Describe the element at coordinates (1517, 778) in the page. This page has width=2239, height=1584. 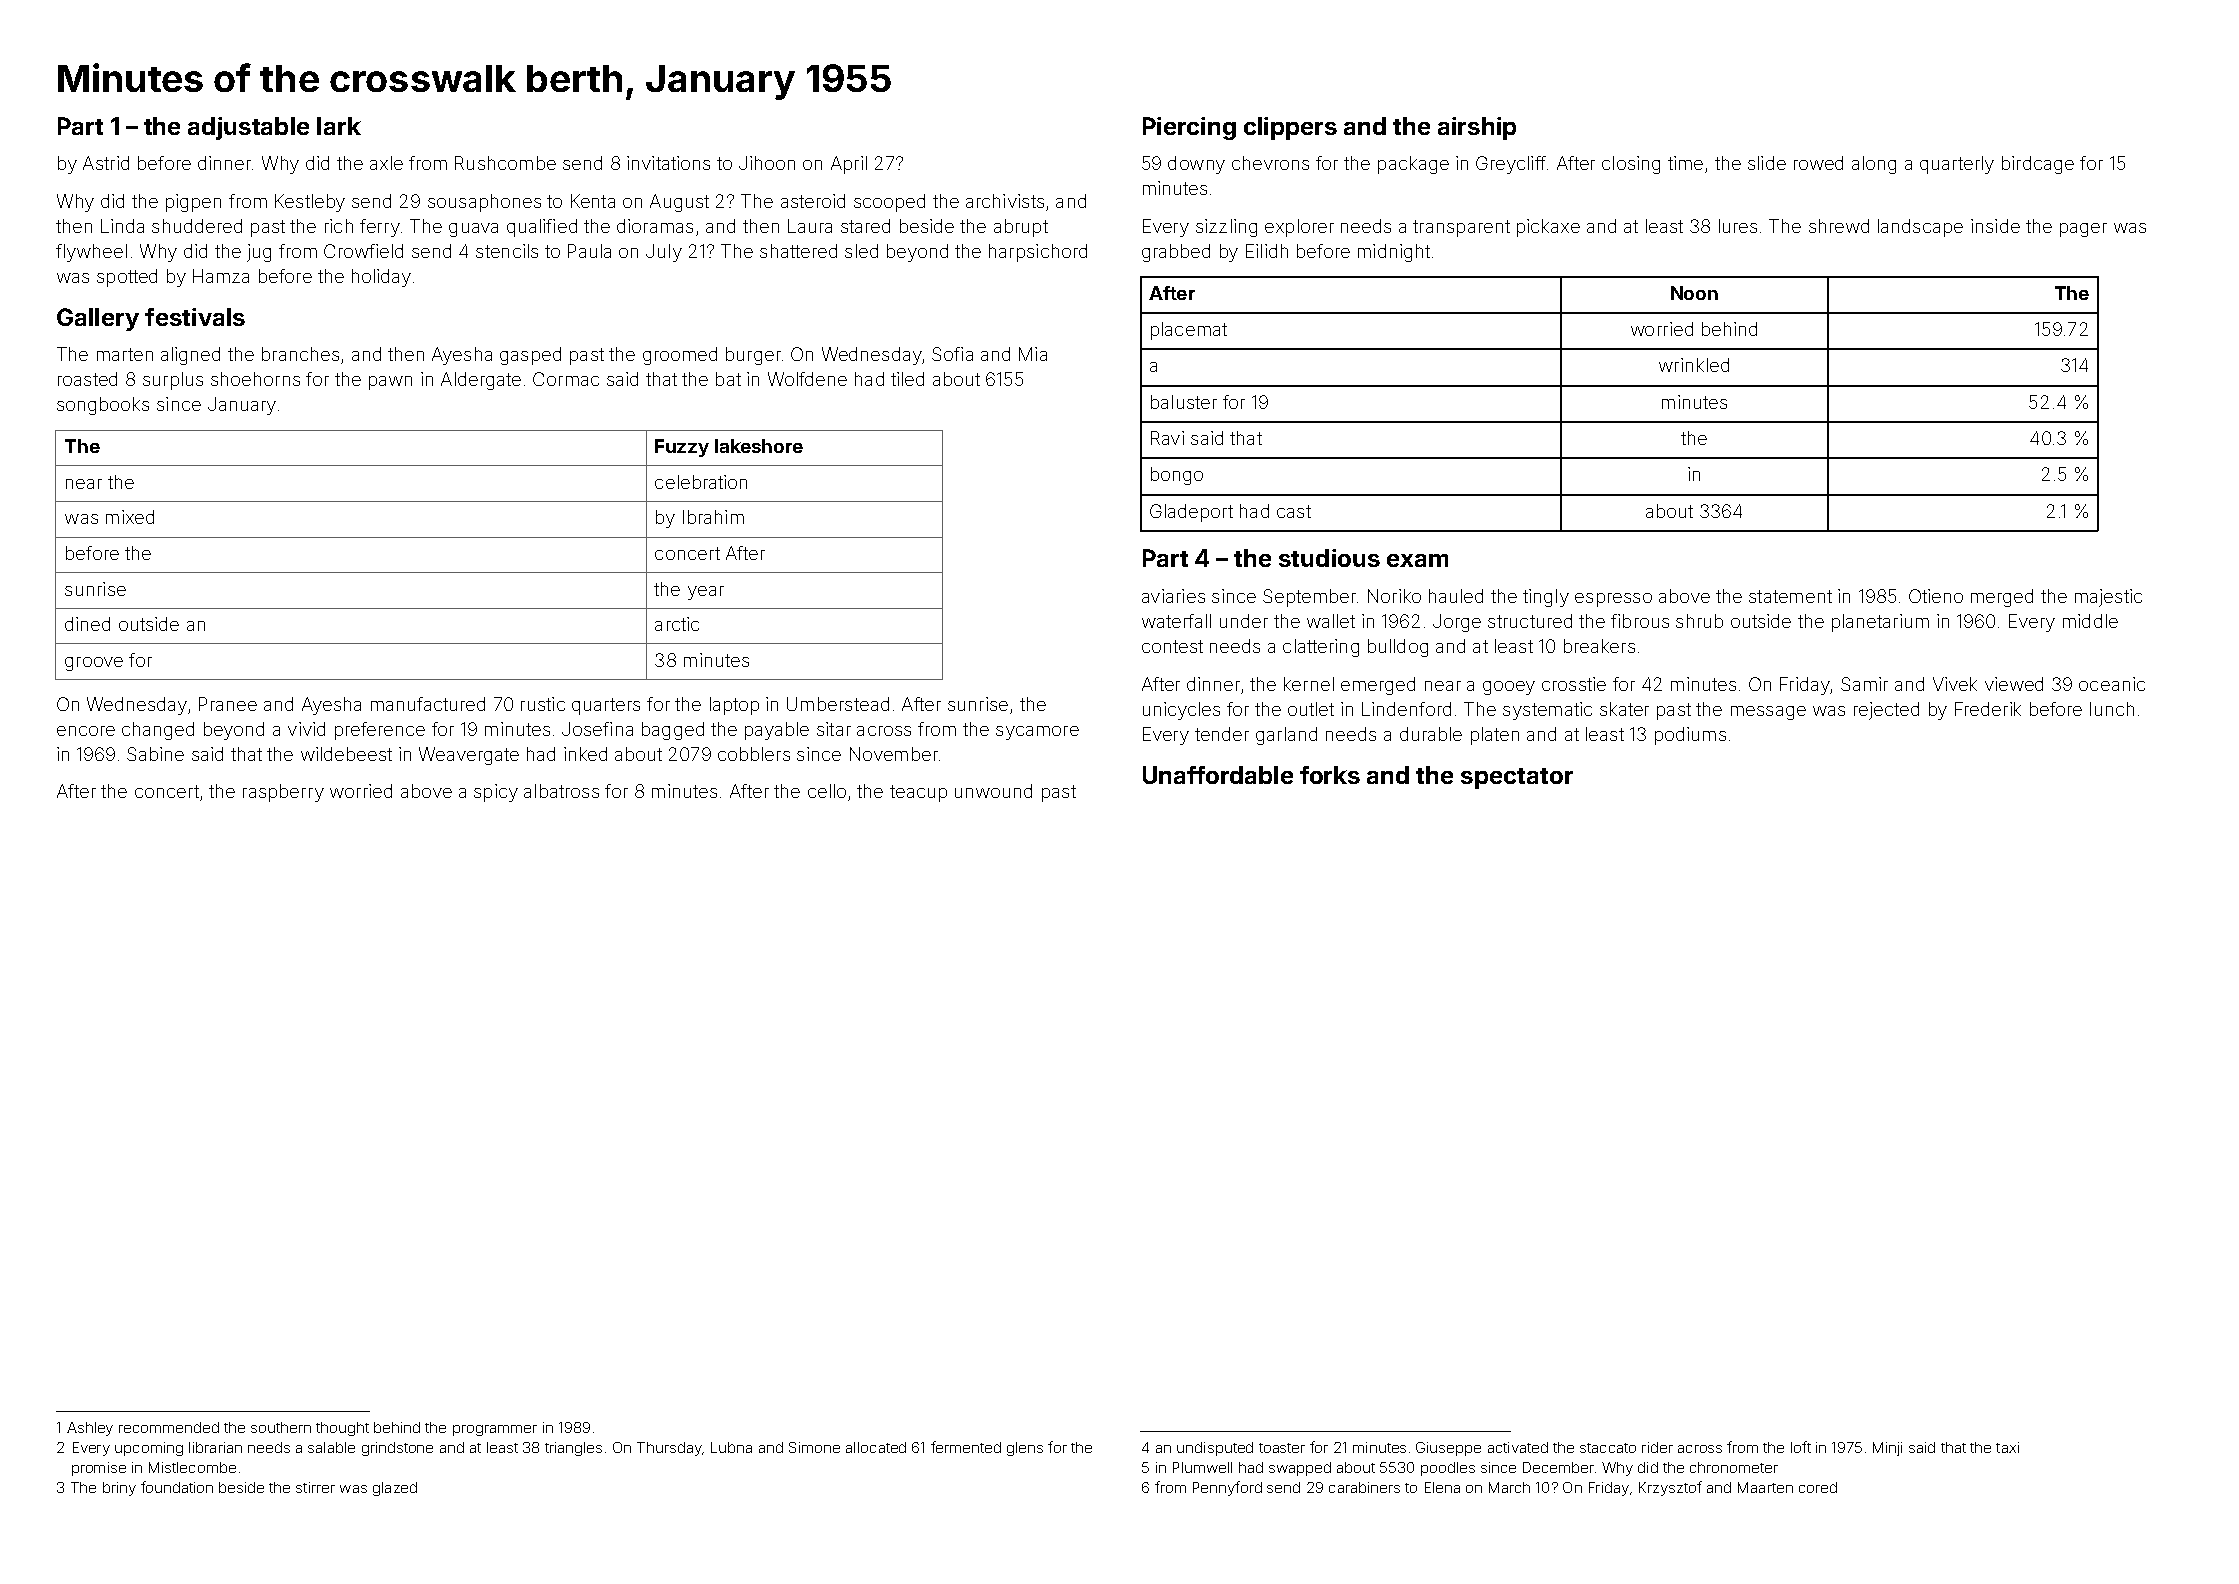
I see `spectator` at that location.
